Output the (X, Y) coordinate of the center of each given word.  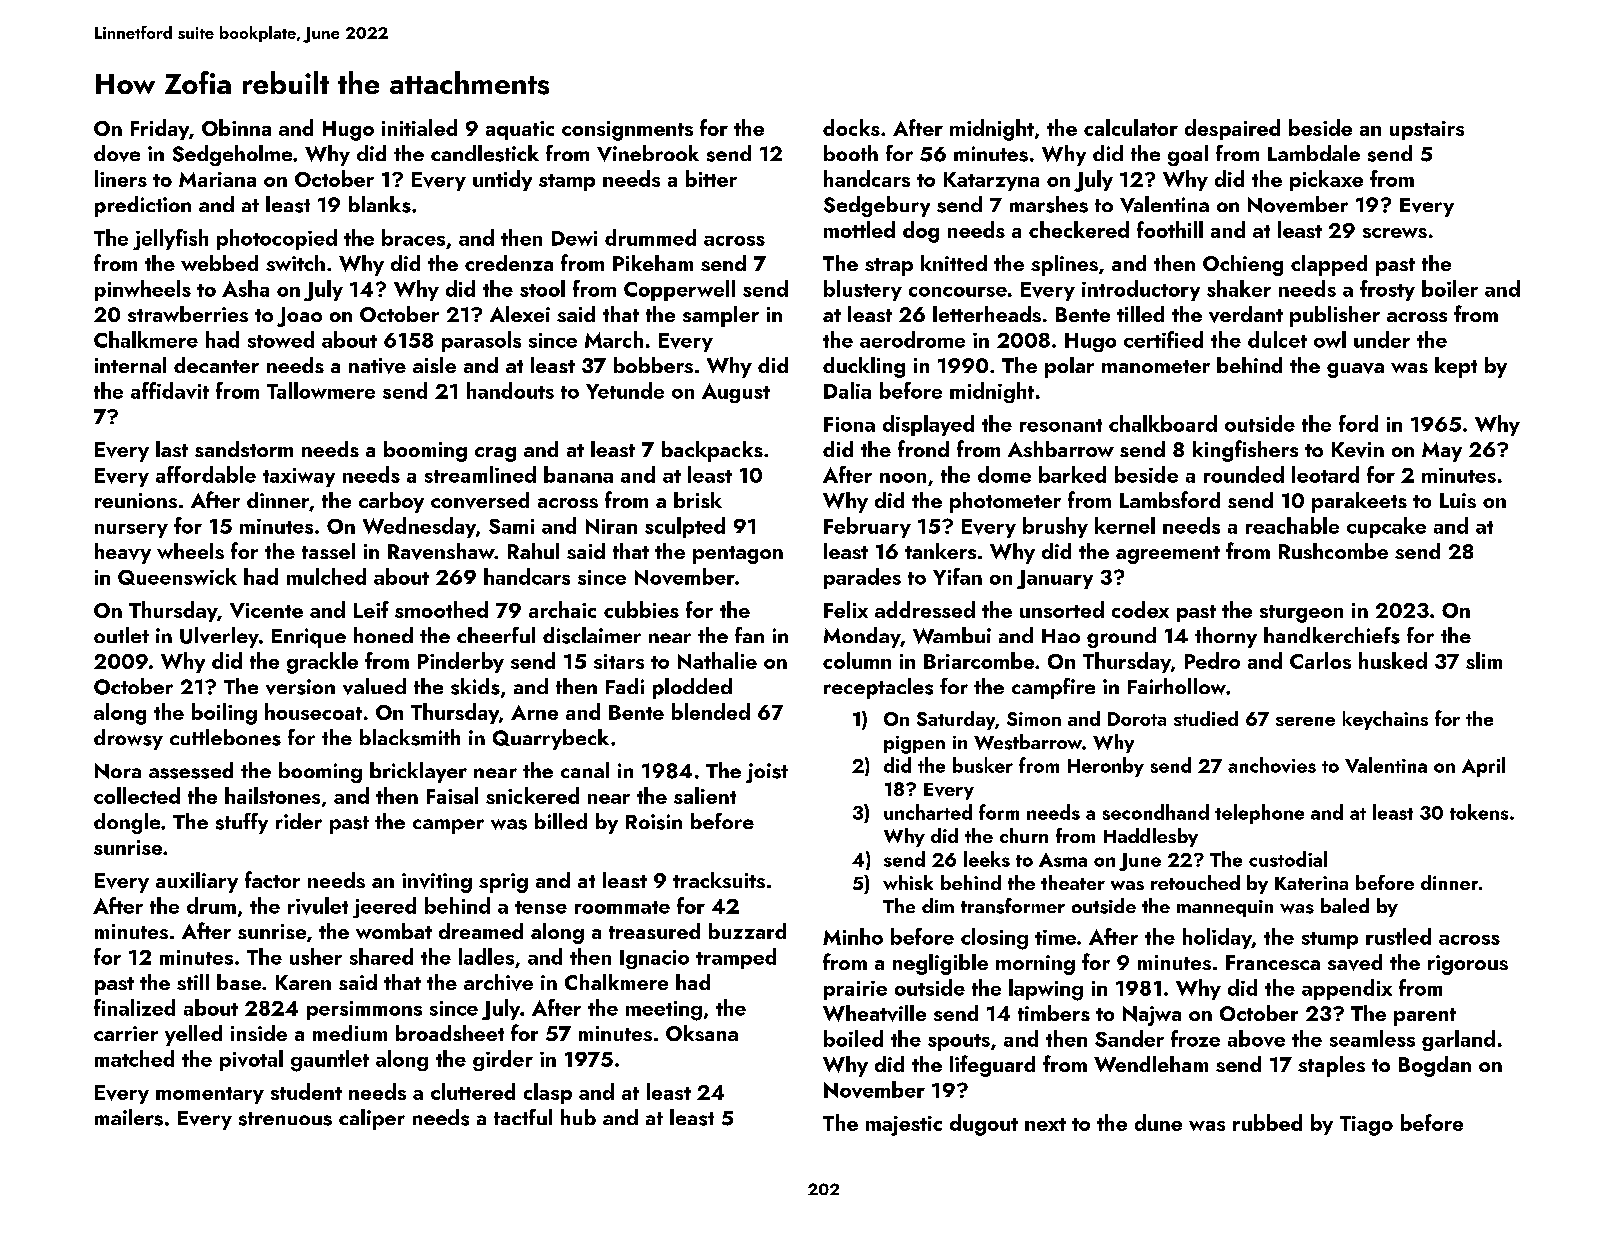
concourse (958, 292)
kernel (1125, 525)
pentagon (738, 555)
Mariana (217, 179)
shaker (1239, 288)
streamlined (480, 474)
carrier (126, 1033)
